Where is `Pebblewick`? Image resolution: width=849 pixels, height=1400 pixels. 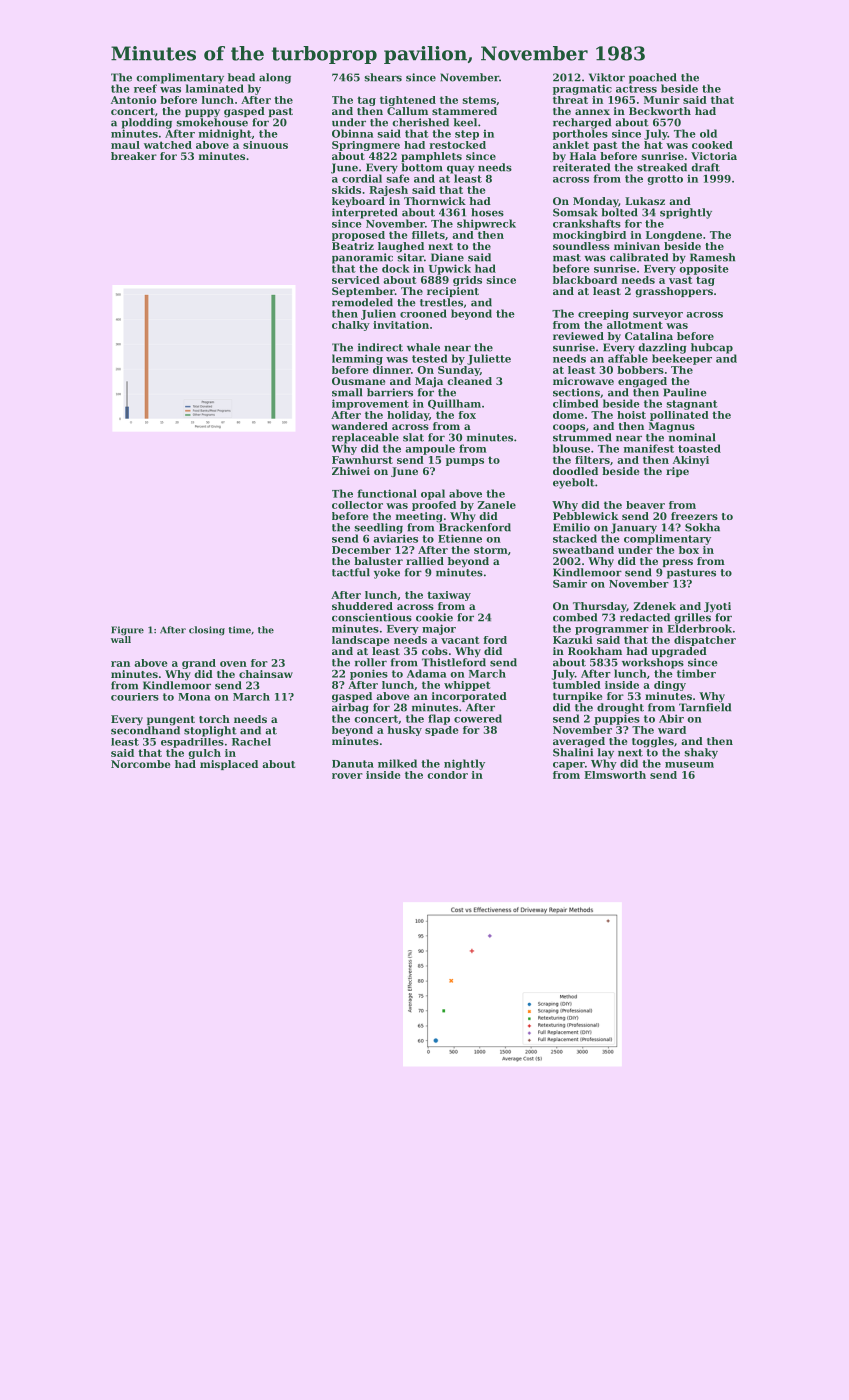
Pebblewick is located at coordinates (585, 516).
